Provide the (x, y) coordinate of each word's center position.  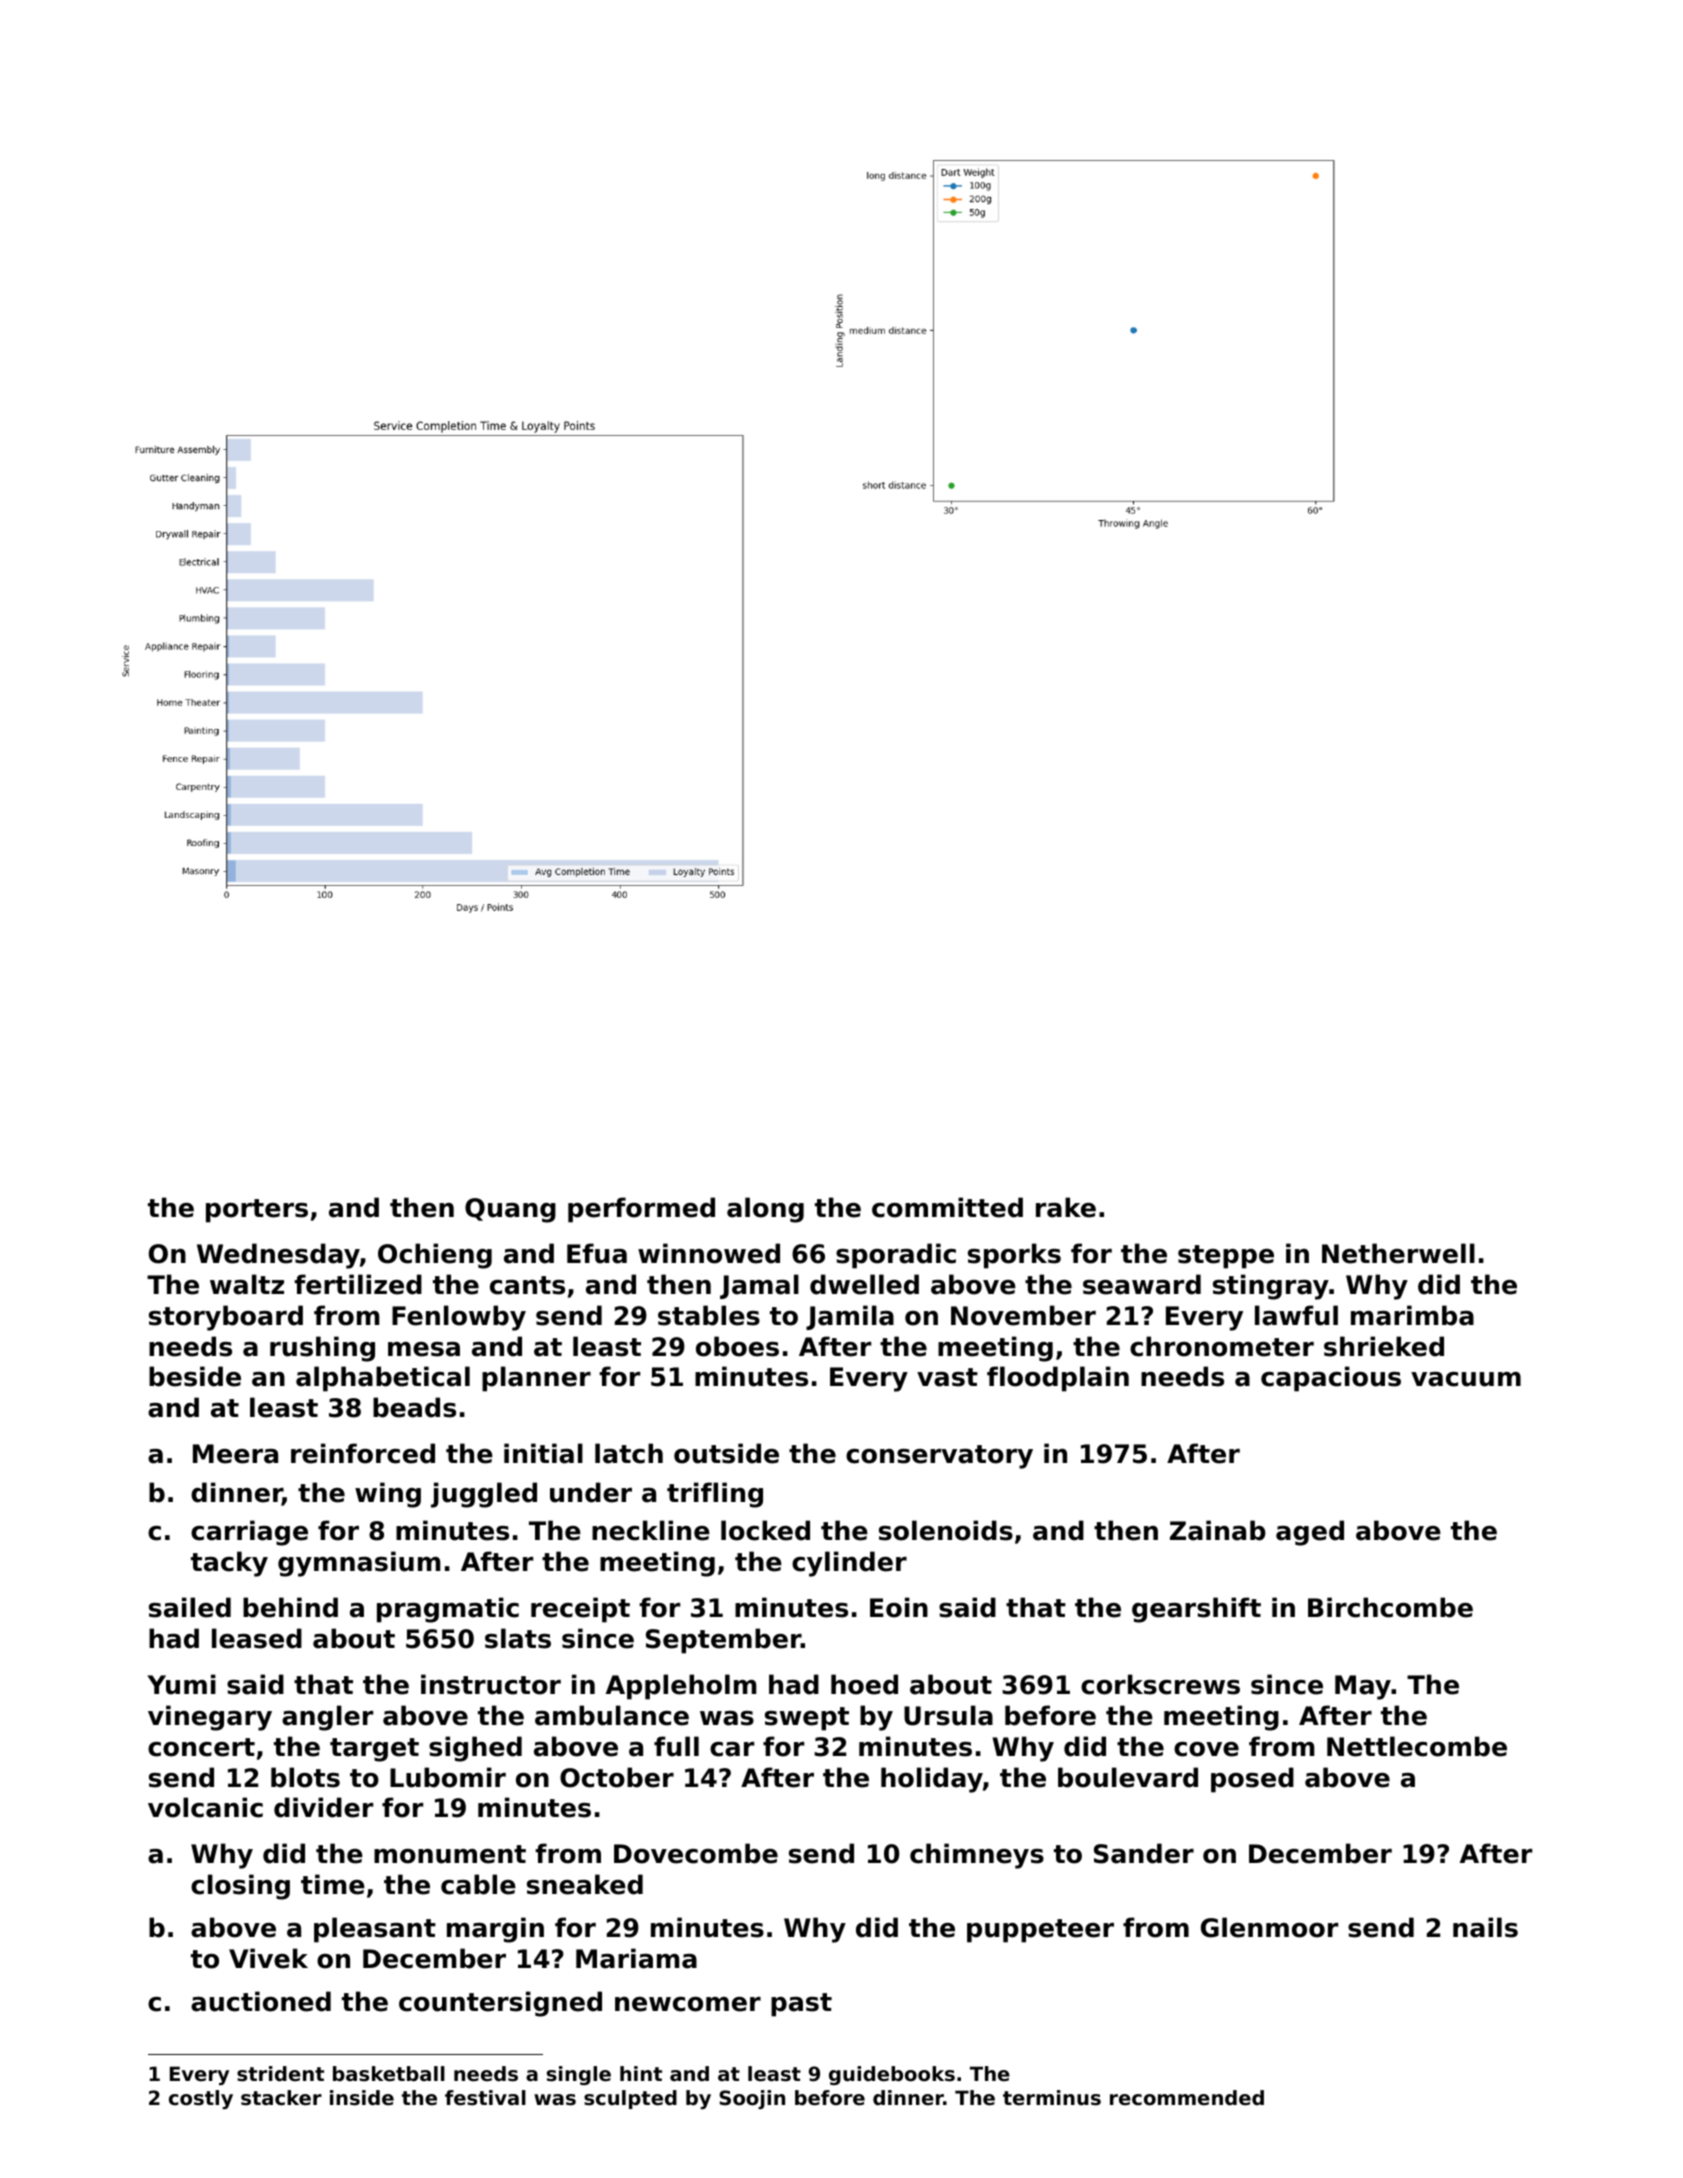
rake (1066, 1207)
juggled (484, 1495)
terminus (1052, 2098)
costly (201, 2099)
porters (257, 1211)
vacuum (1466, 1379)
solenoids (946, 1530)
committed (947, 1207)
